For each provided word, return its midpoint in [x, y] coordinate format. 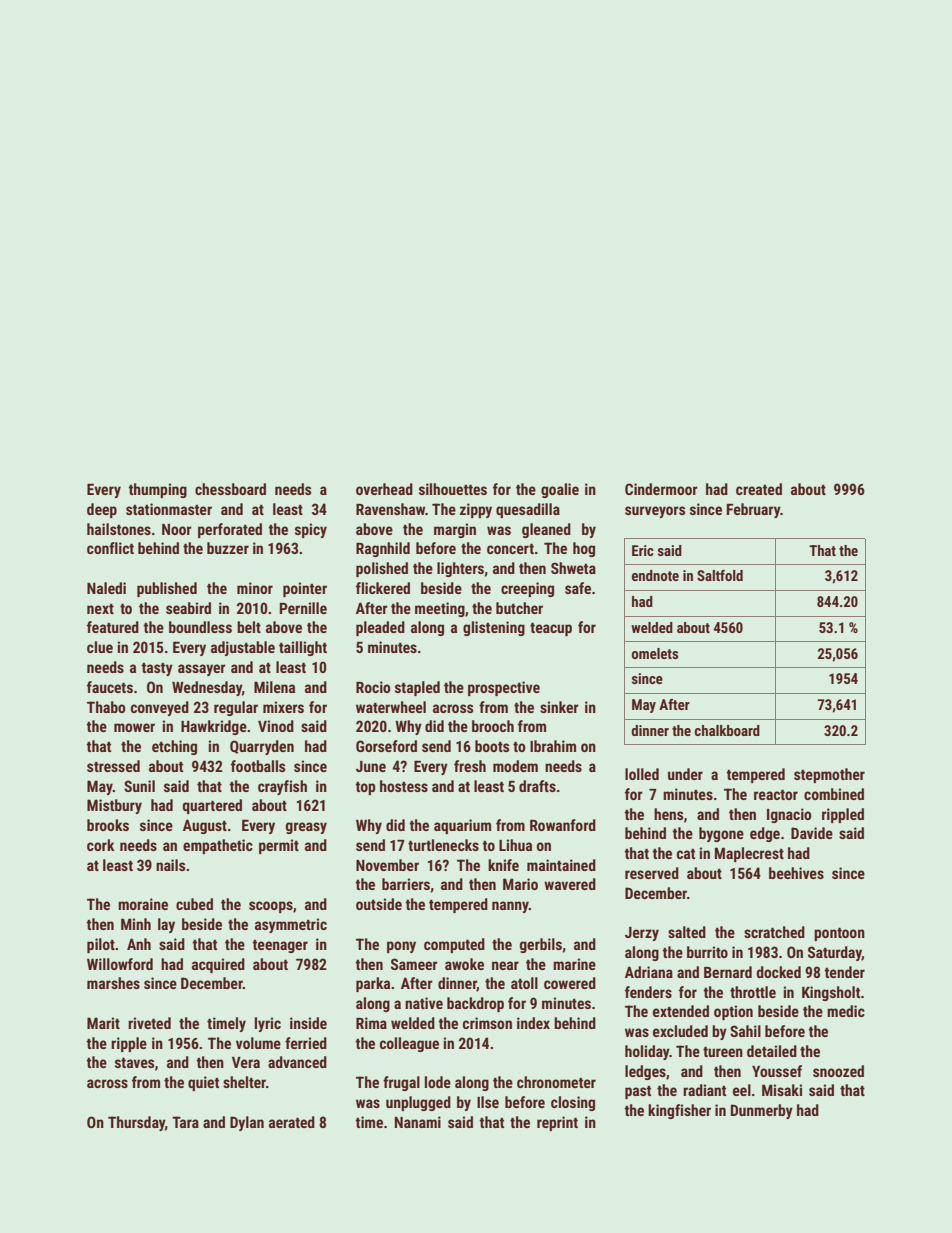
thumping [157, 490]
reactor [776, 794]
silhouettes [453, 489]
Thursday [136, 1123]
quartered [212, 806]
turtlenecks [443, 845]
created [759, 489]
